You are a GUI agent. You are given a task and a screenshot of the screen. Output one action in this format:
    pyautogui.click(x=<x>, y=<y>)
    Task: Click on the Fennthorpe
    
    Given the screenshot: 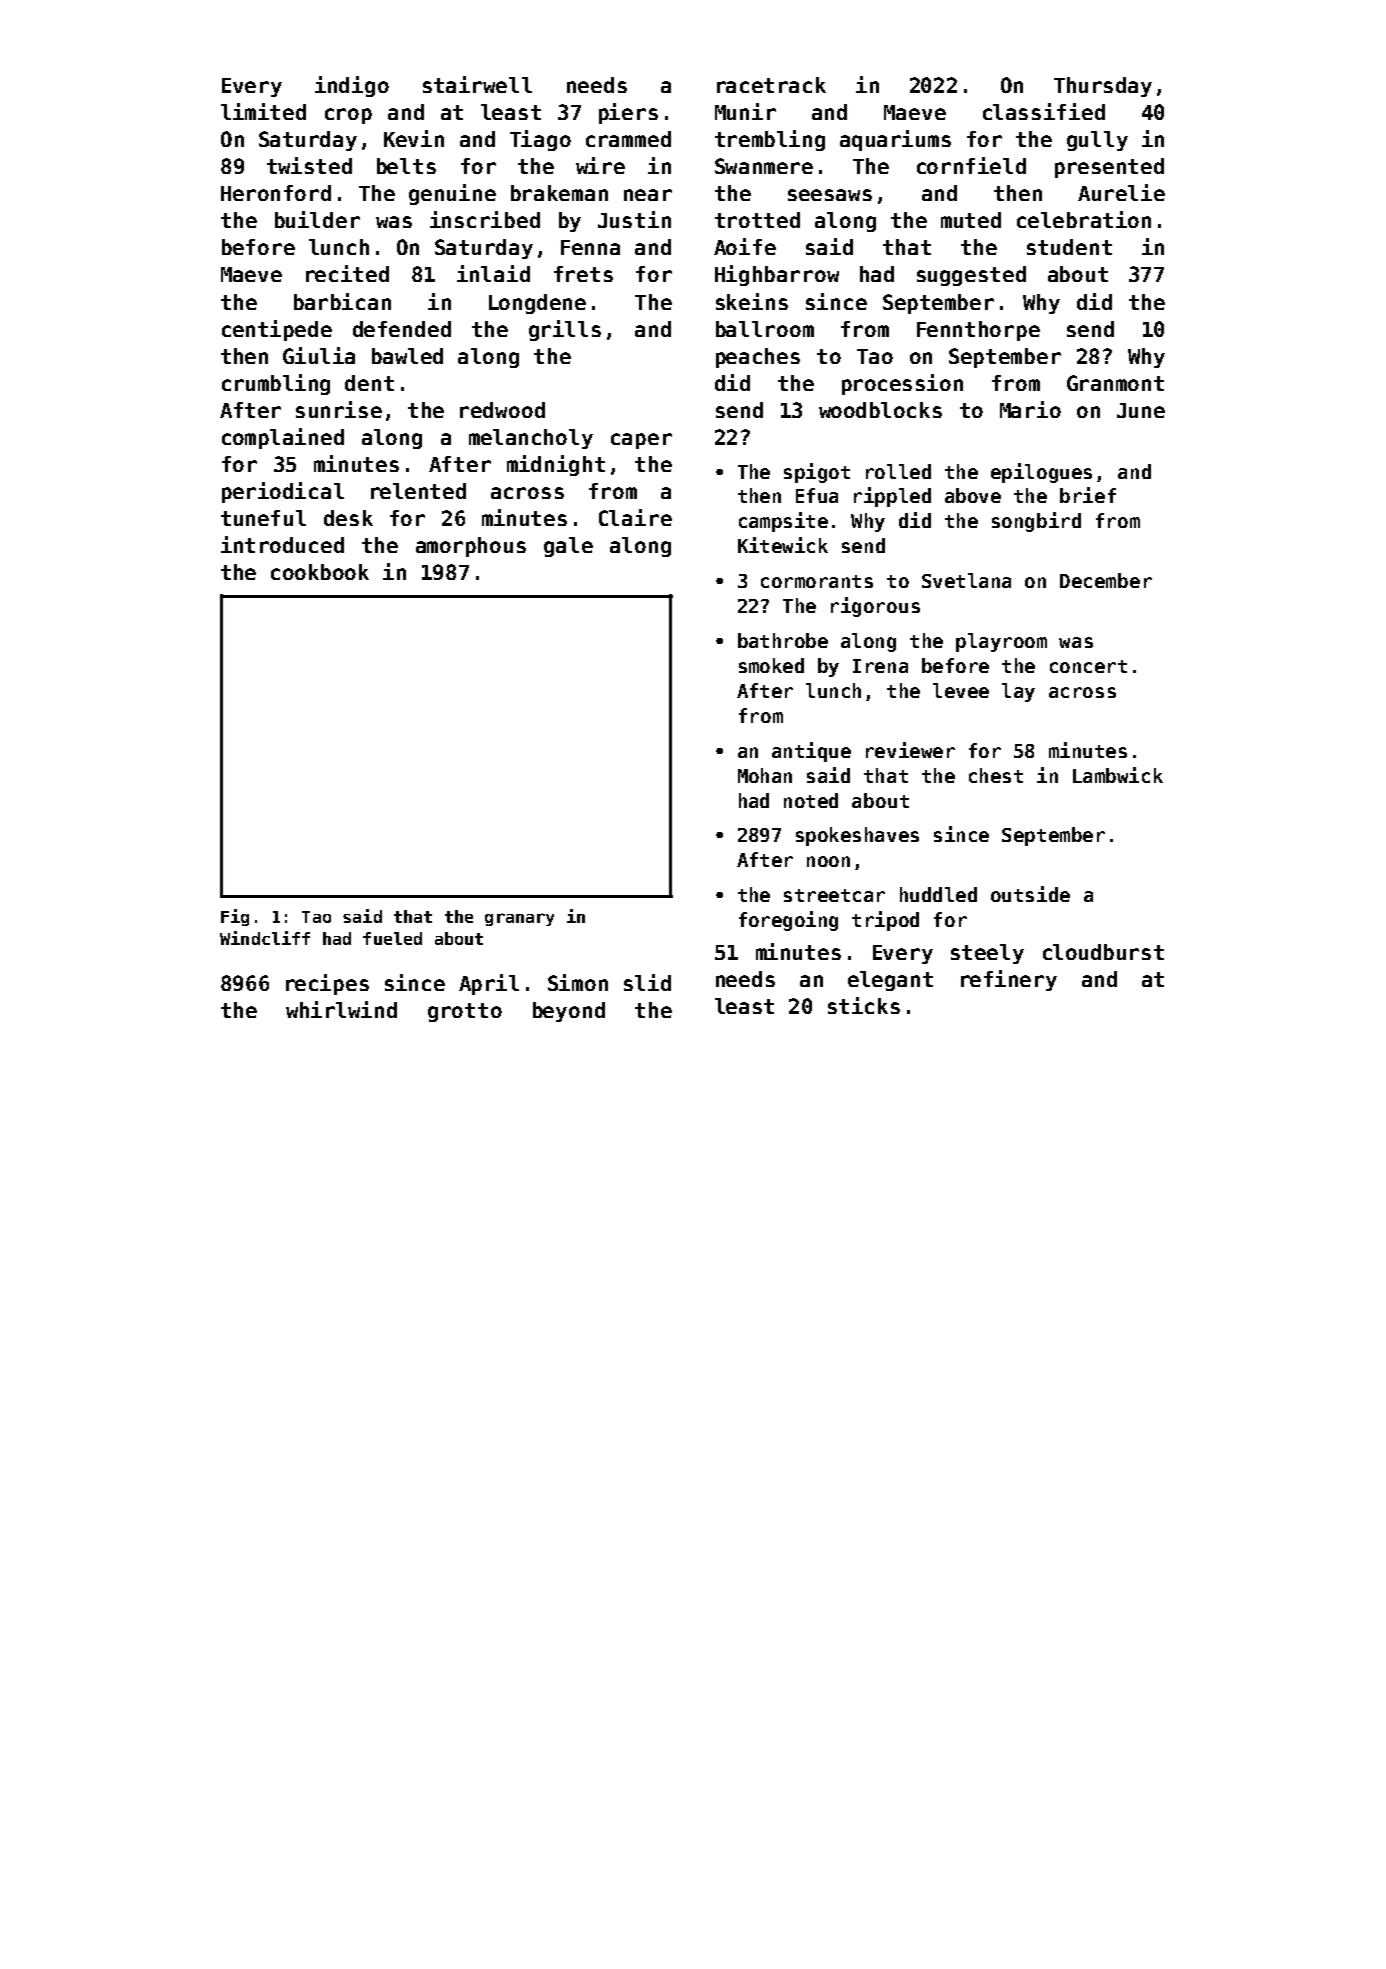 What is the action you would take?
    pyautogui.click(x=978, y=331)
